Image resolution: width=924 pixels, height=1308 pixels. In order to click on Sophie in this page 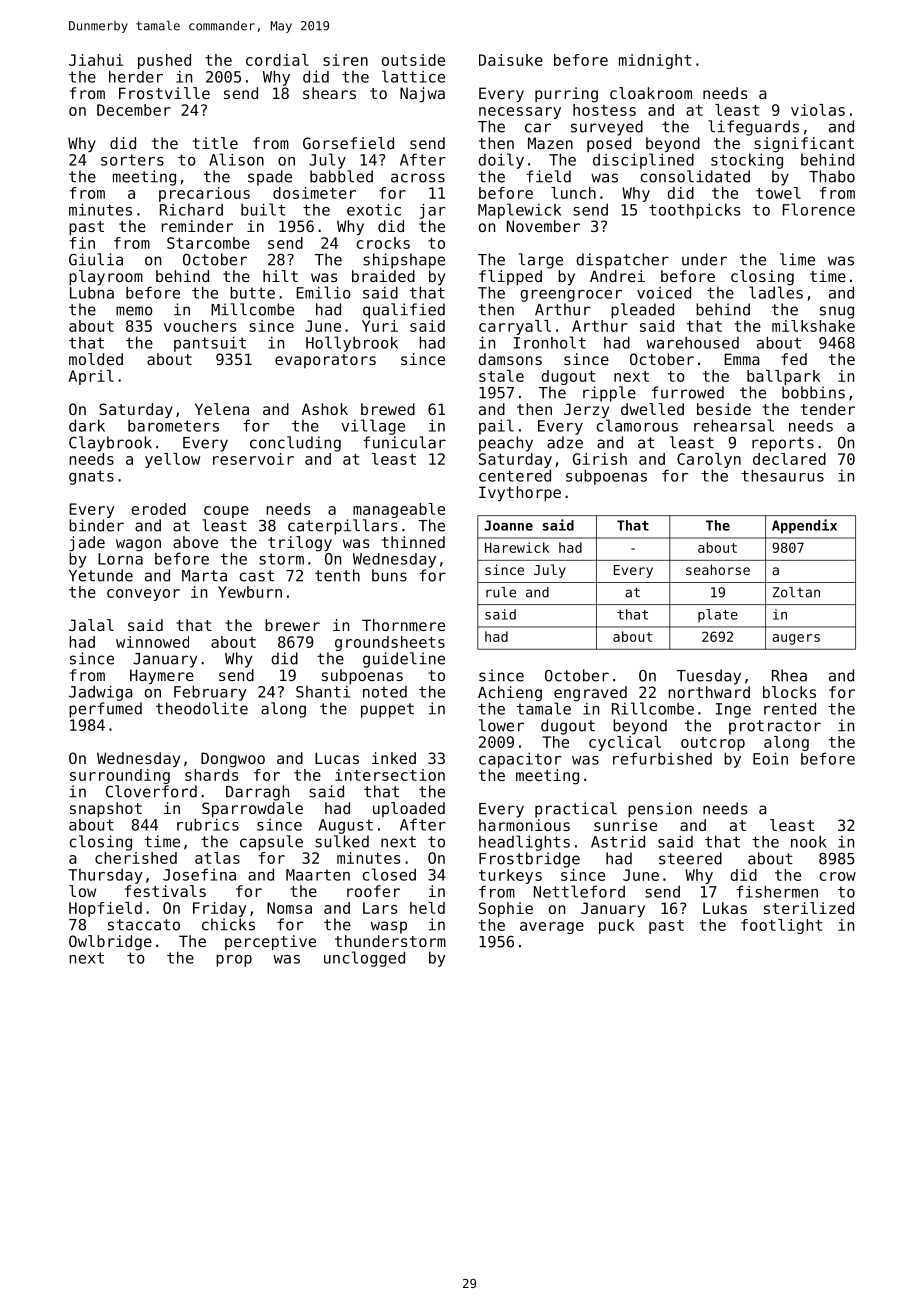, I will do `click(506, 909)`.
